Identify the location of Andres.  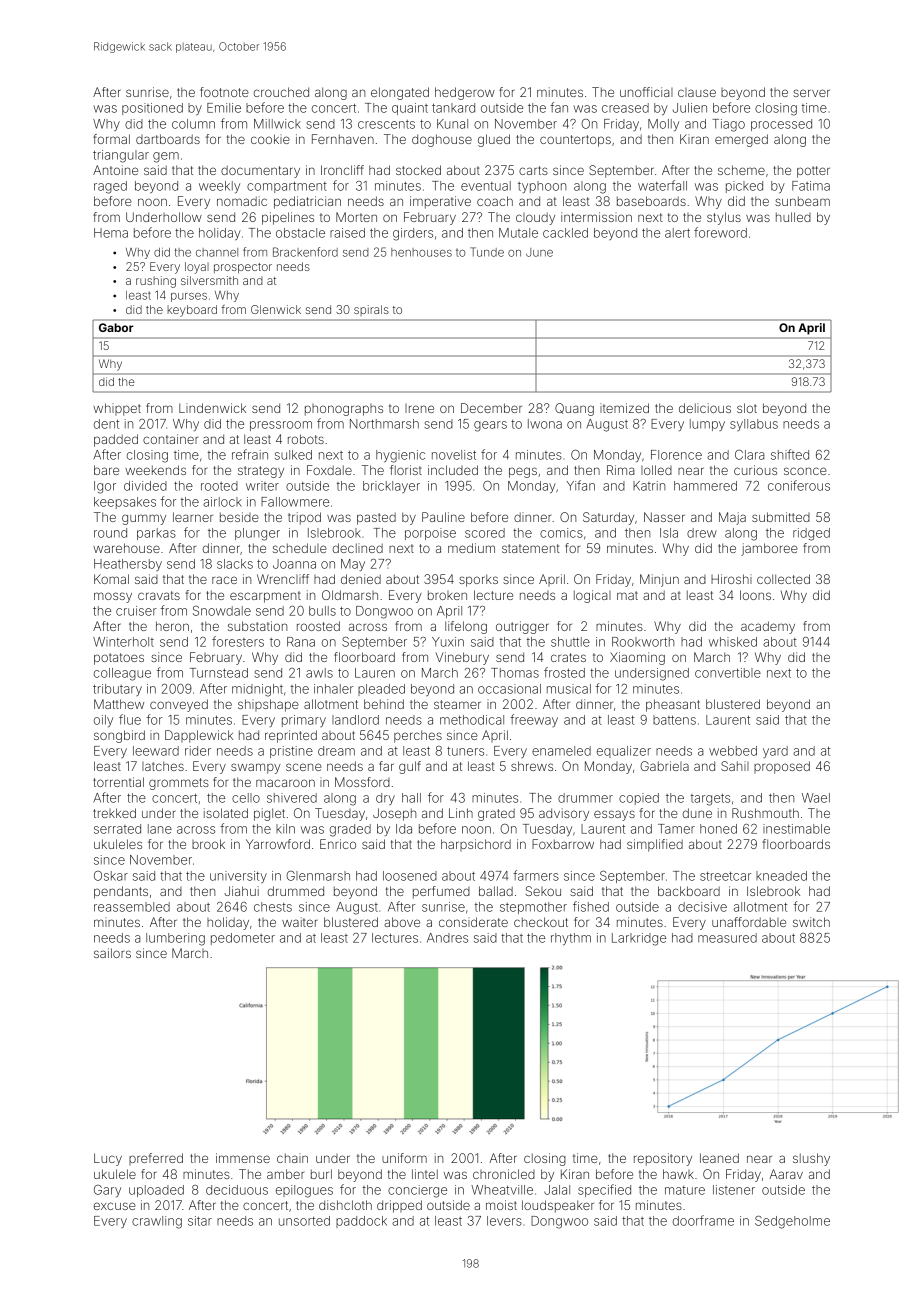
(447, 938).
